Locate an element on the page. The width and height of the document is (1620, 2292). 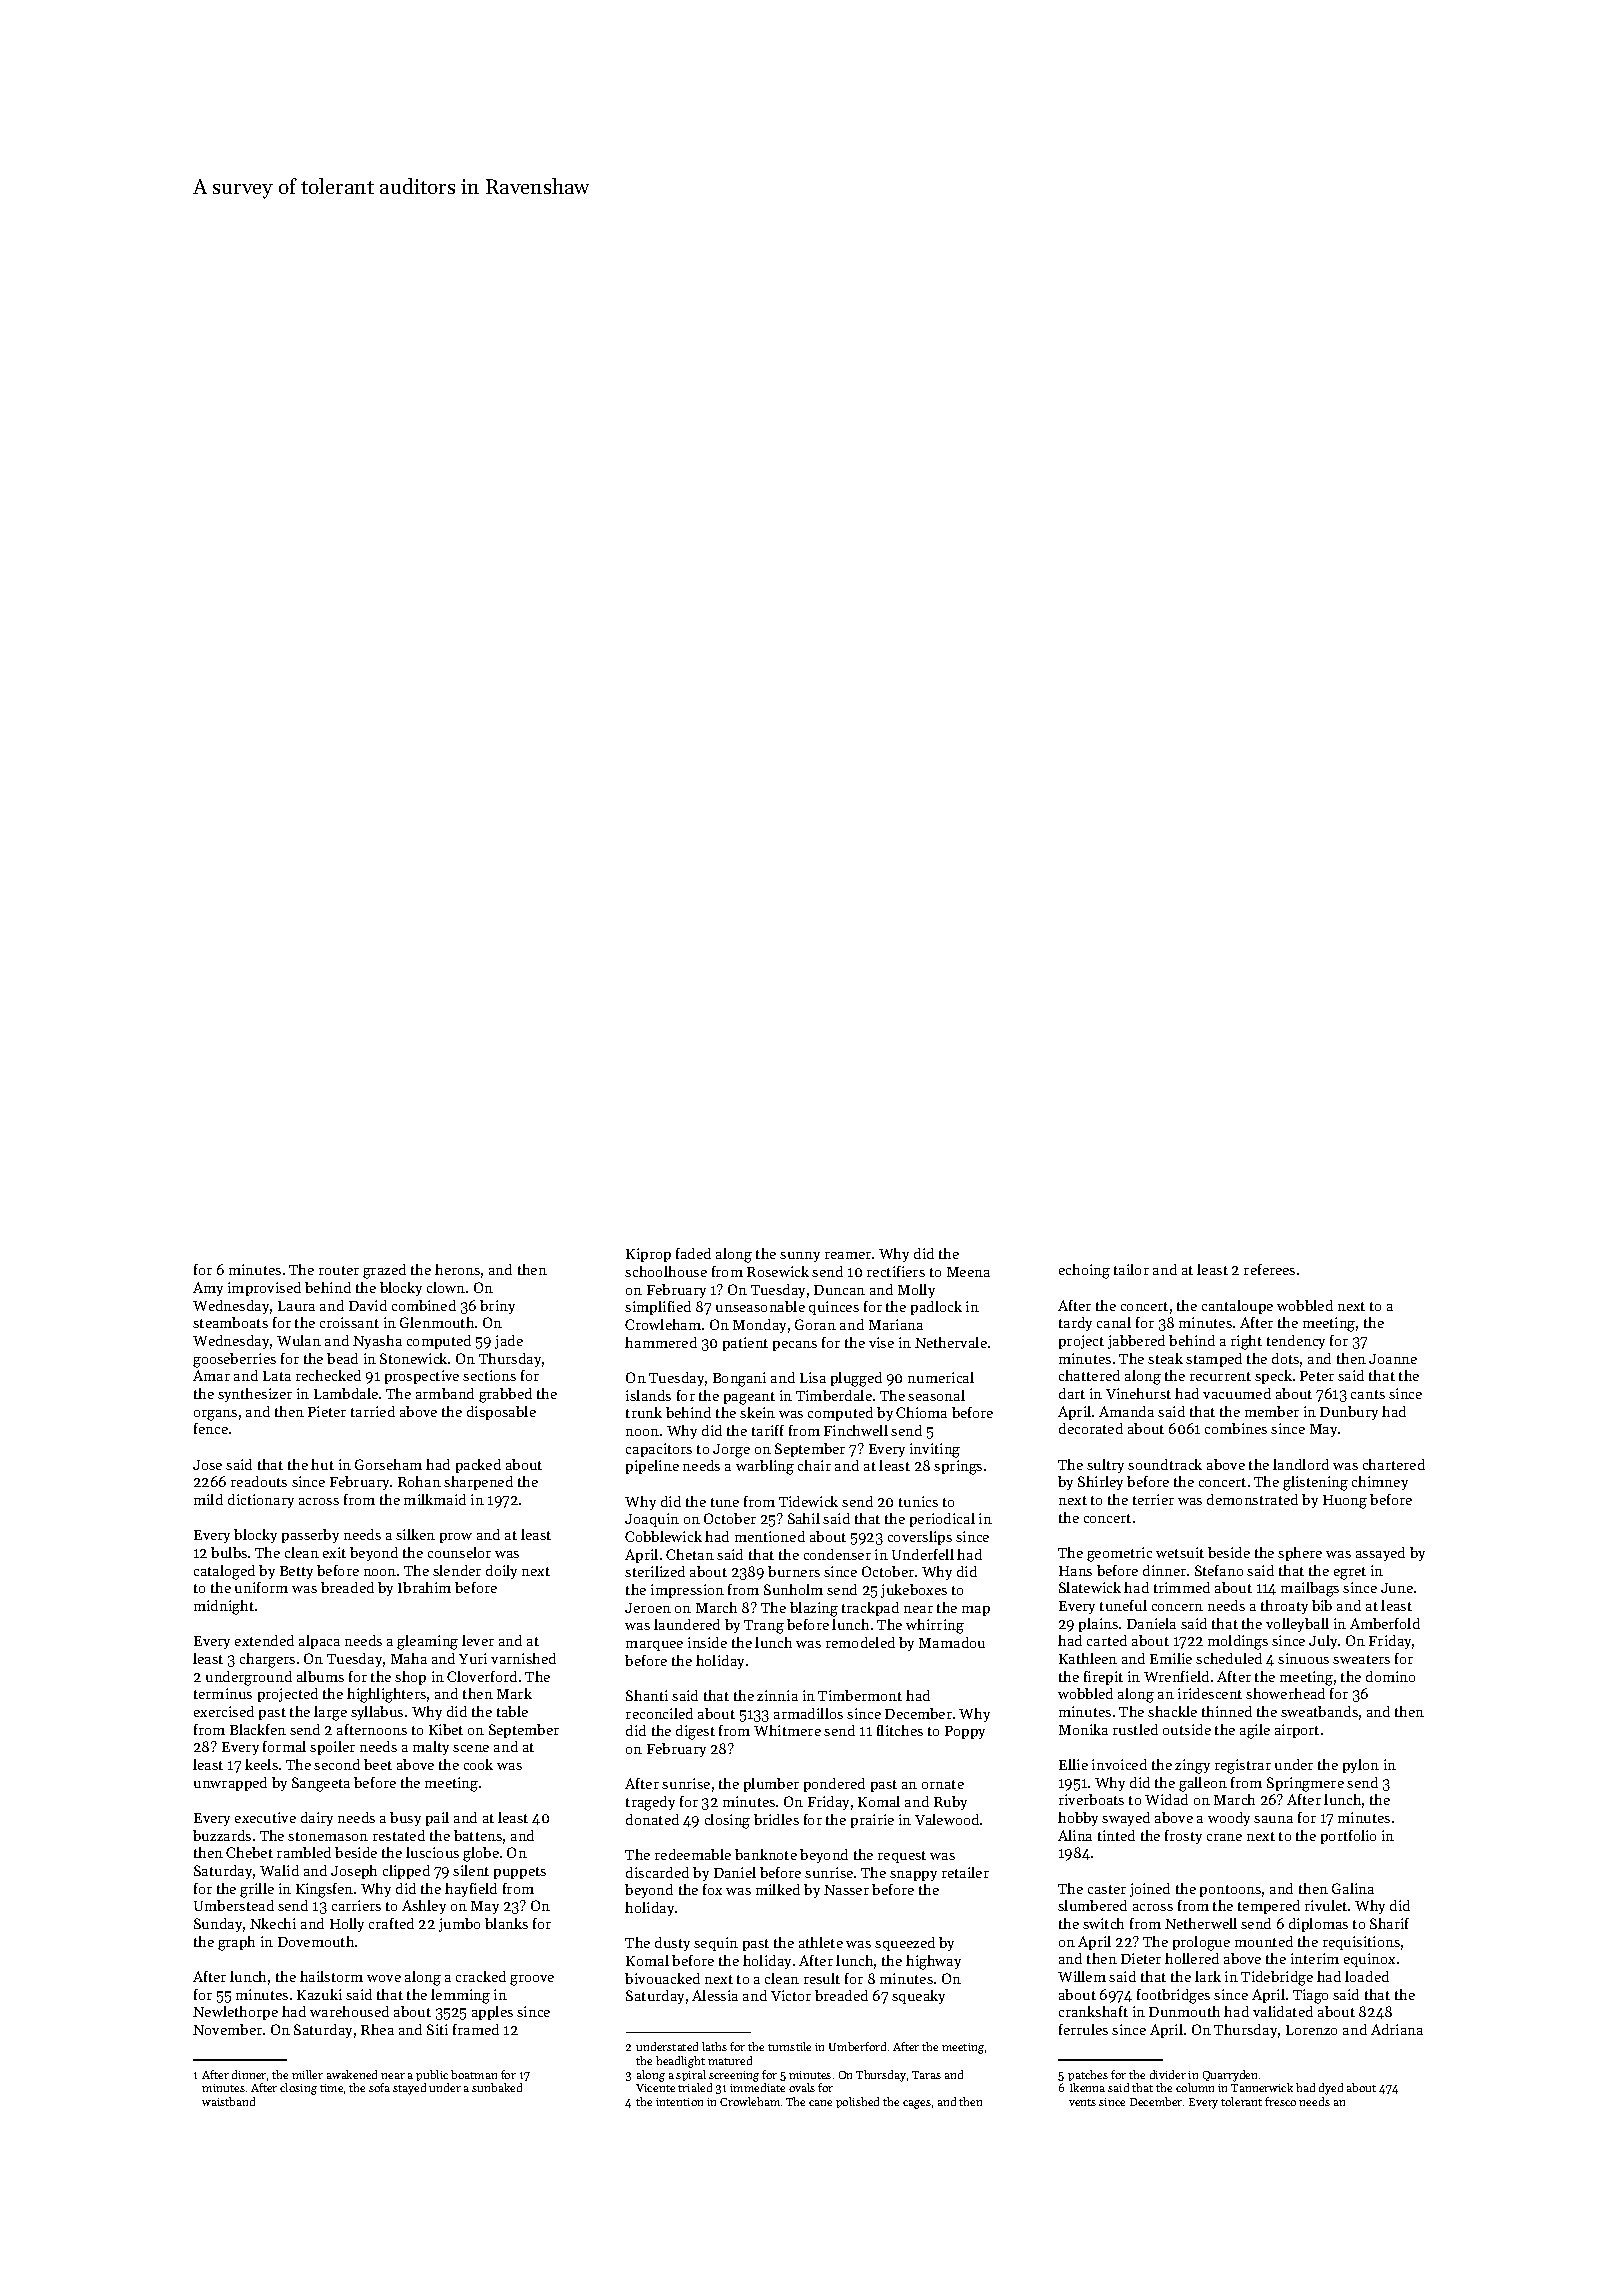
coverslips is located at coordinates (920, 1538).
